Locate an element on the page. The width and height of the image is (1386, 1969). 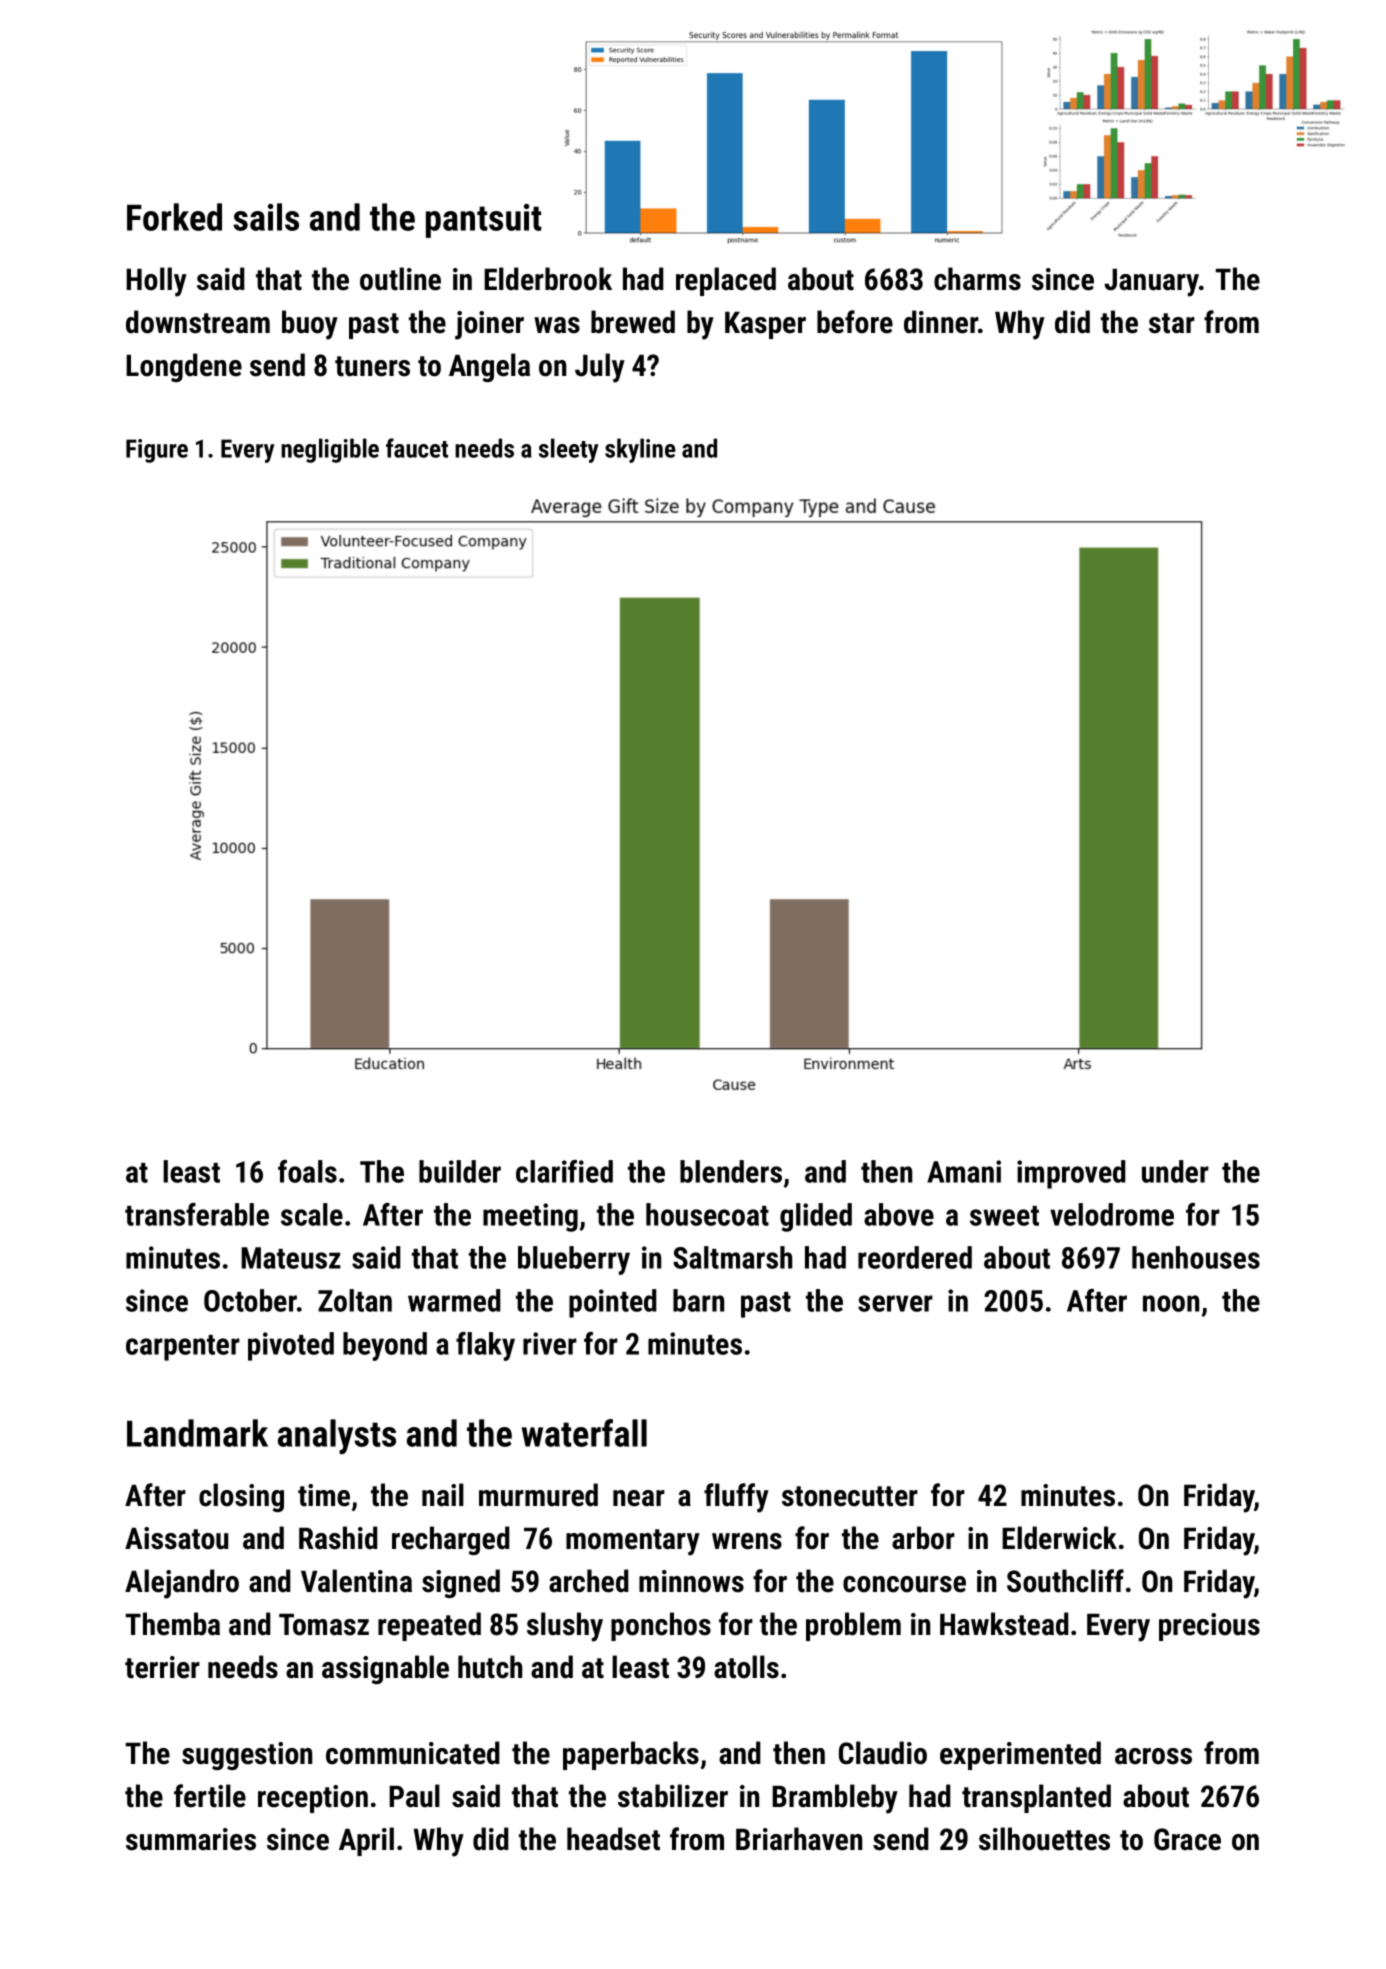
Forked is located at coordinates (174, 217).
